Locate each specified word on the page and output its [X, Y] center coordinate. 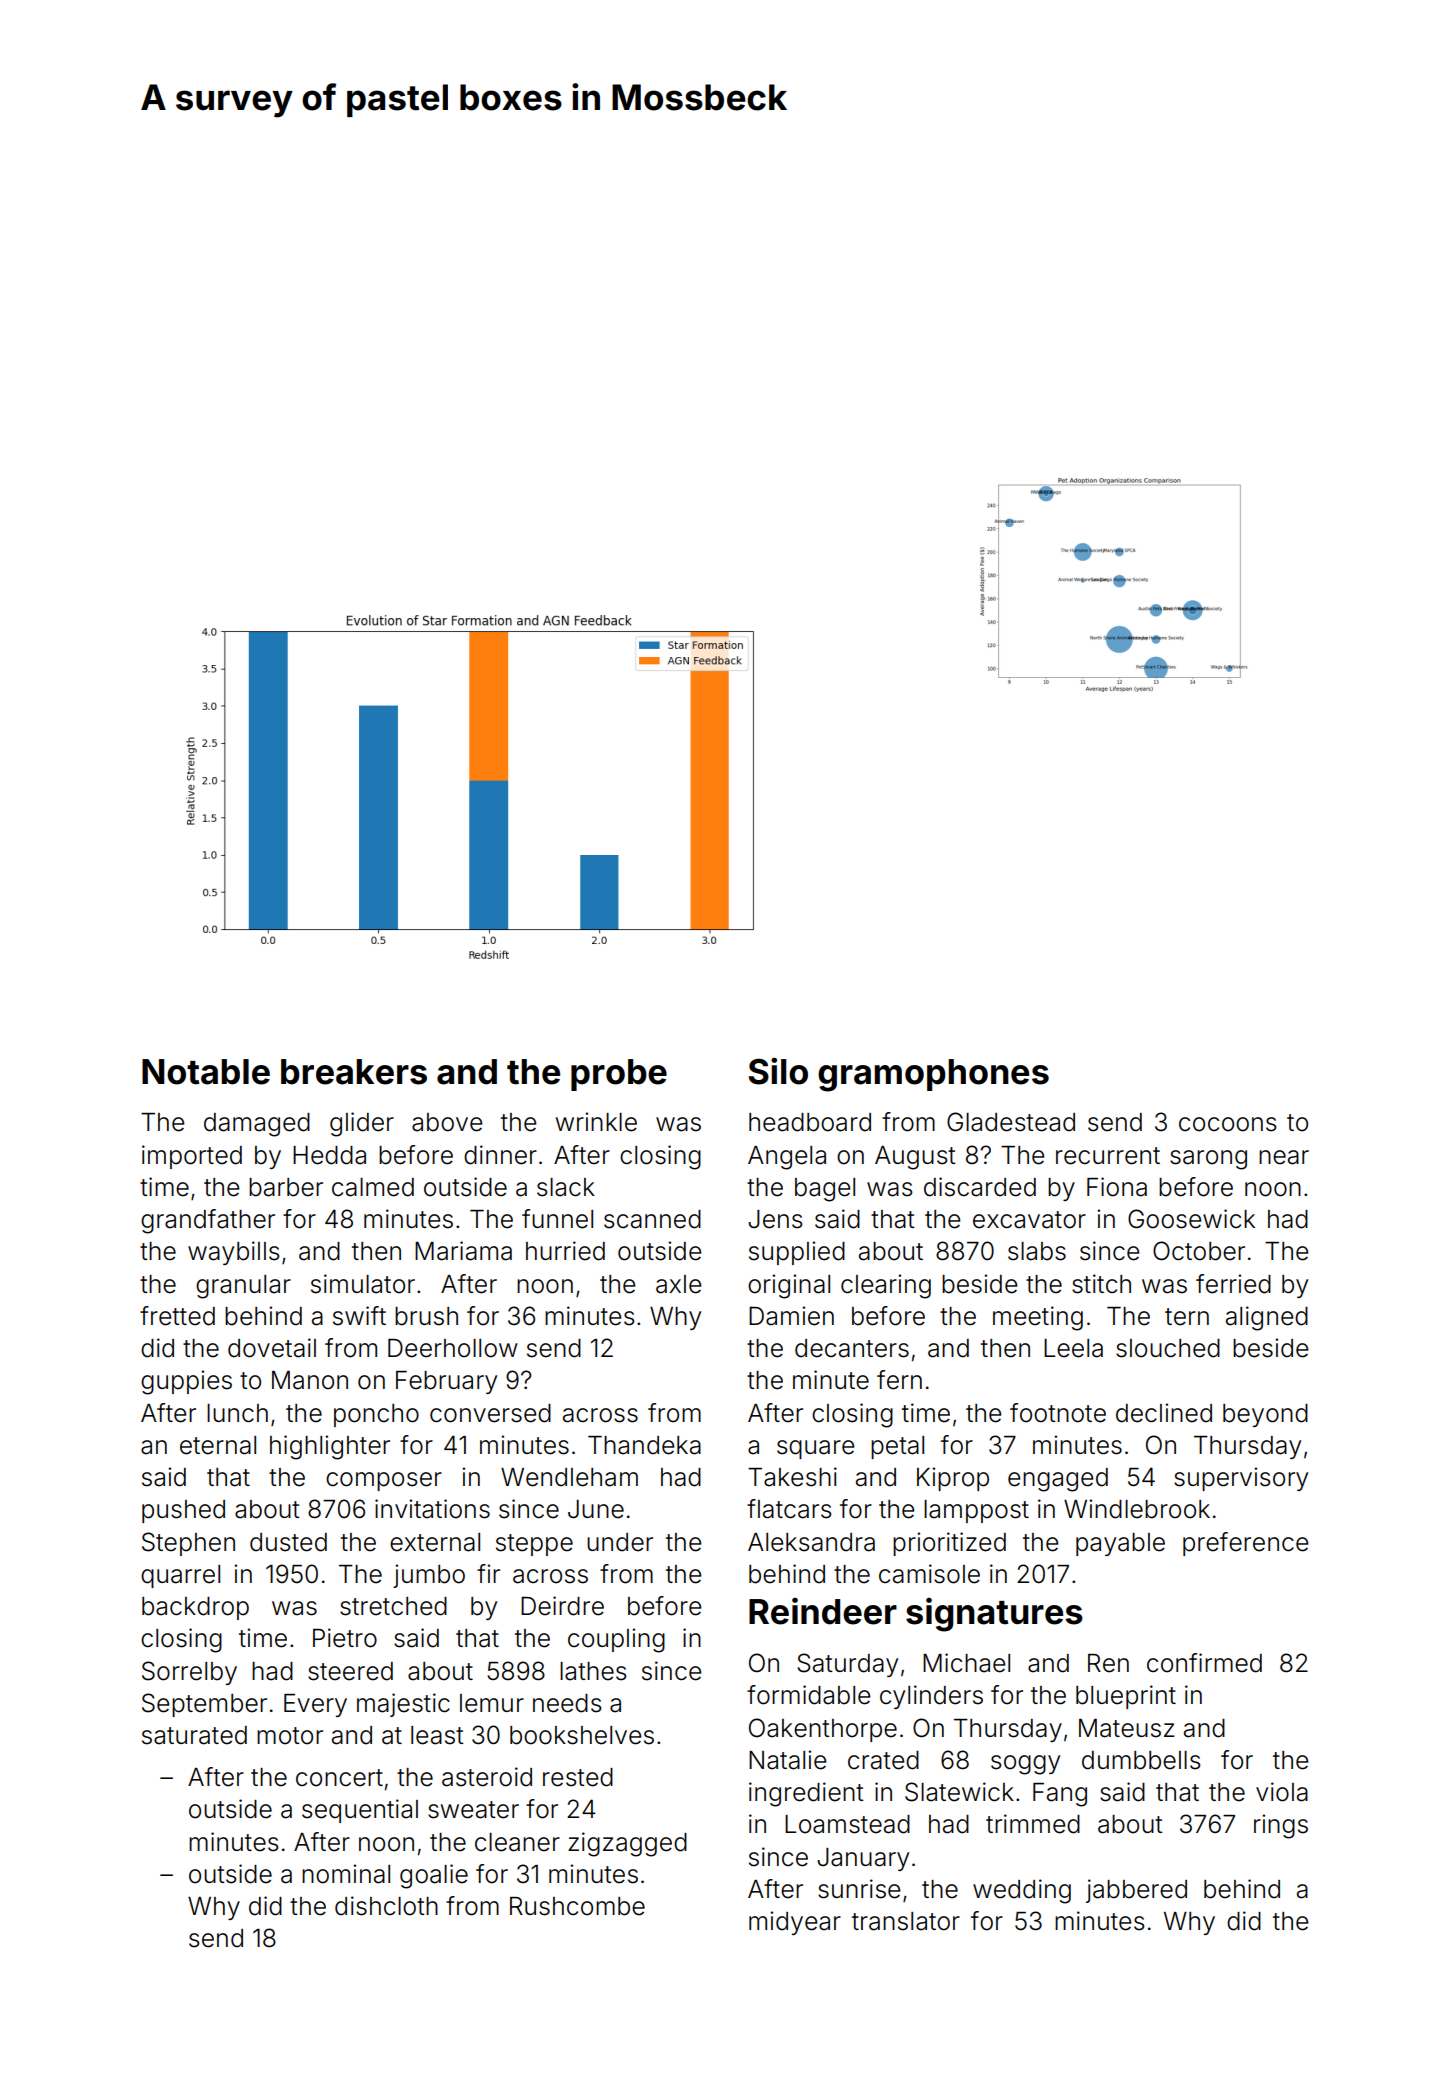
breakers [354, 1072]
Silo [778, 1071]
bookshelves [582, 1735]
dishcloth [386, 1906]
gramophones [933, 1075]
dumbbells [1141, 1760]
